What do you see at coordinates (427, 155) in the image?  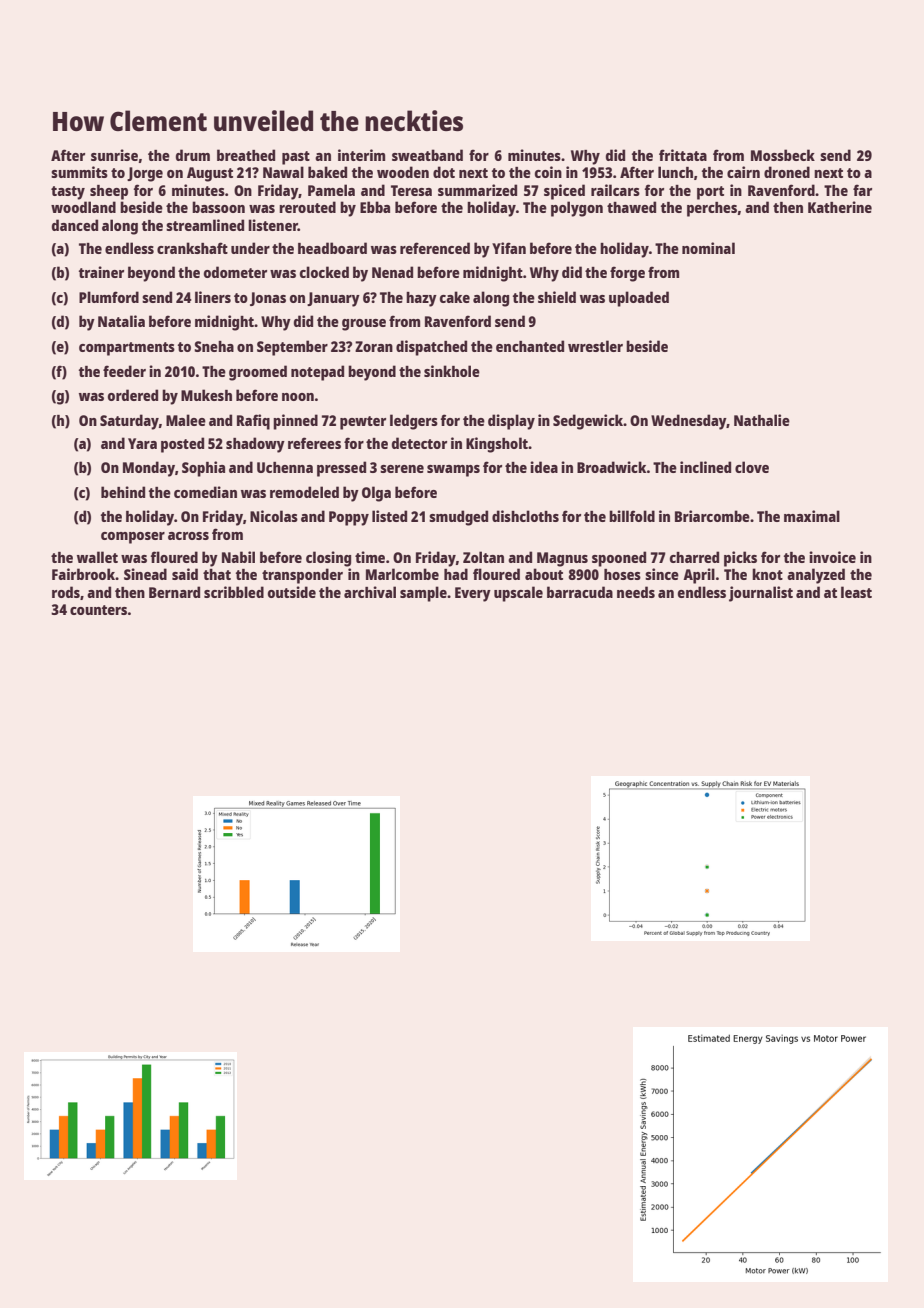 I see `sweatband` at bounding box center [427, 155].
